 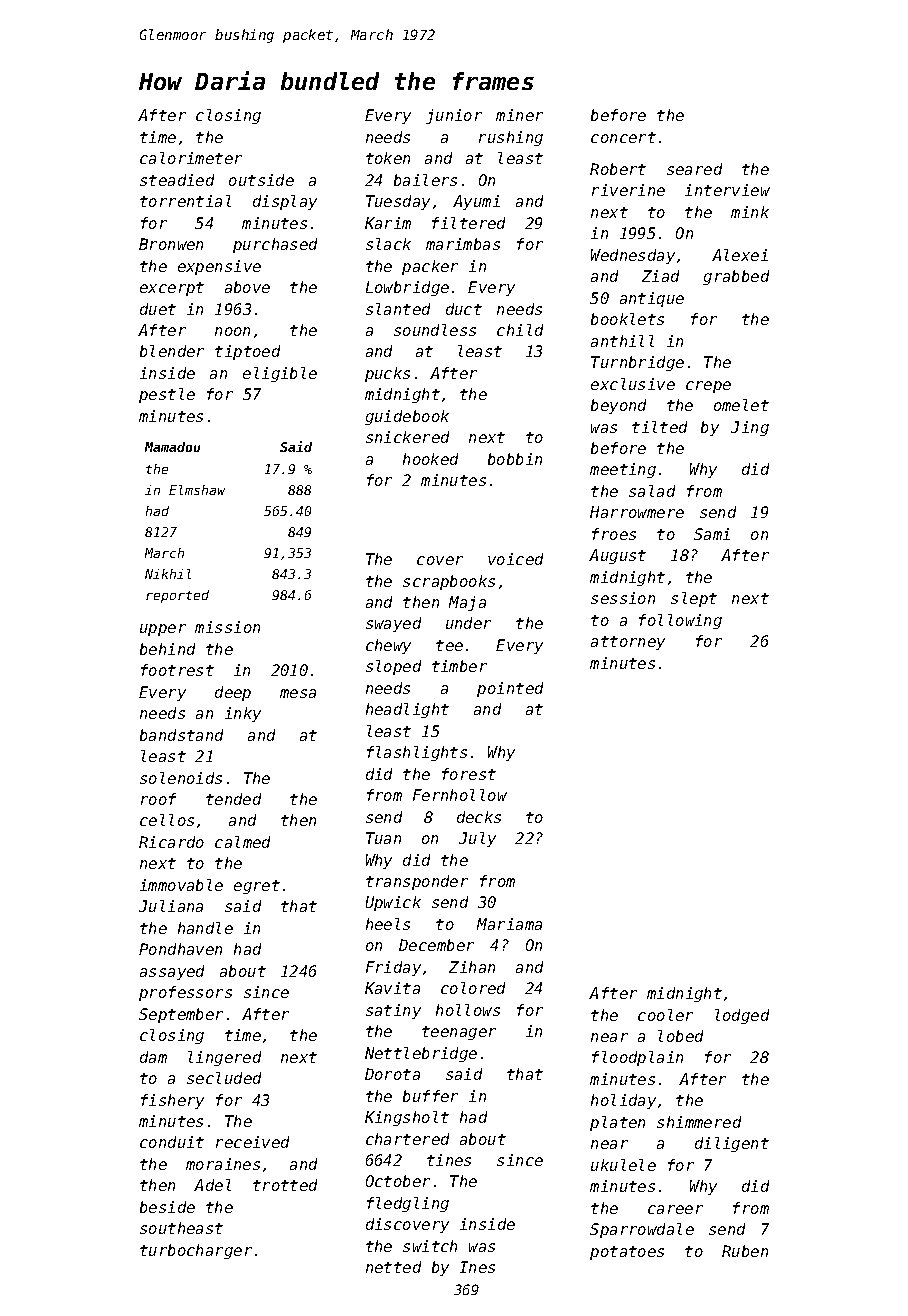 What do you see at coordinates (472, 967) in the document?
I see `Zihan` at bounding box center [472, 967].
